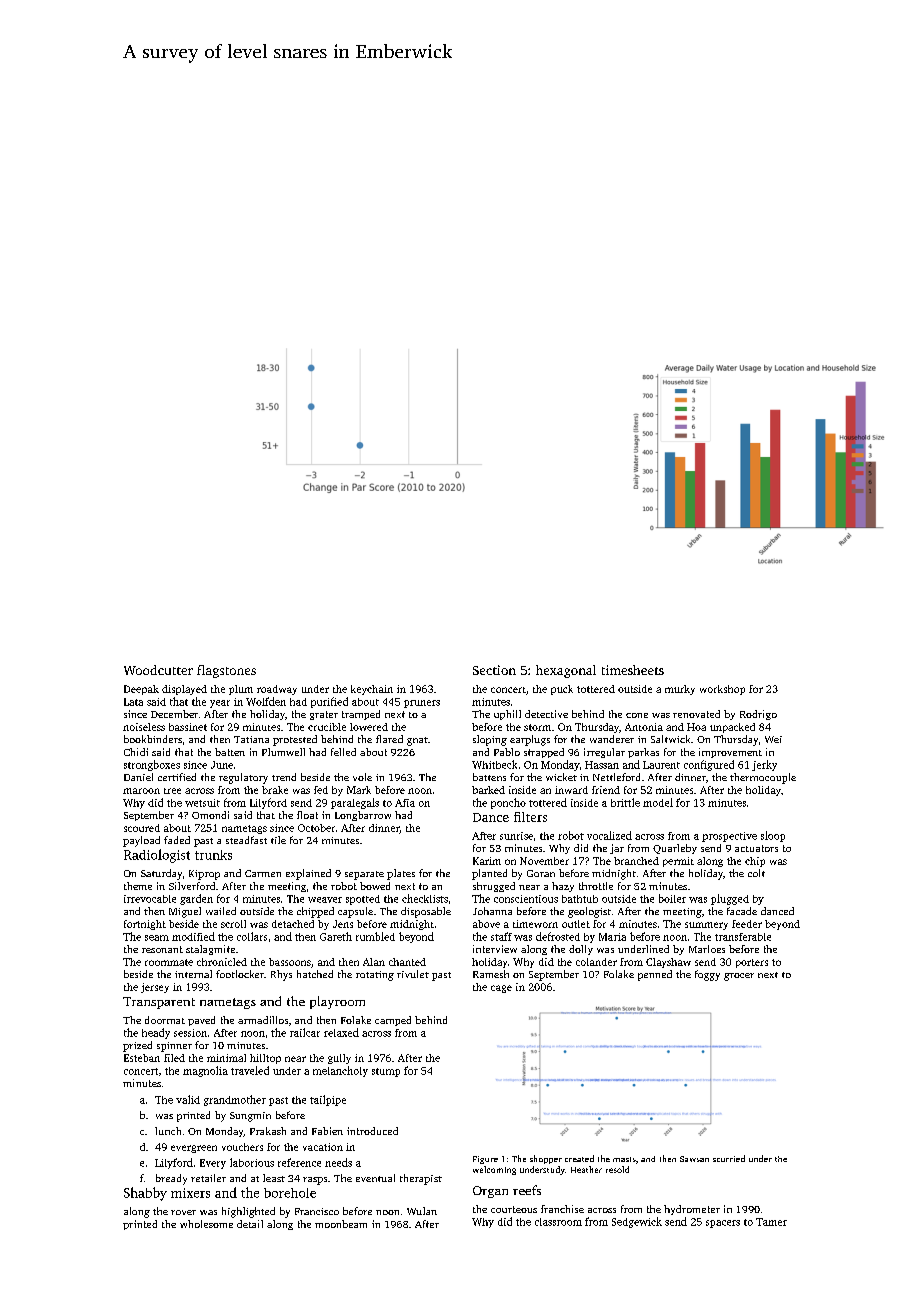 The height and width of the document is (1308, 924). Describe the element at coordinates (624, 1159) in the document. I see `masts` at that location.
